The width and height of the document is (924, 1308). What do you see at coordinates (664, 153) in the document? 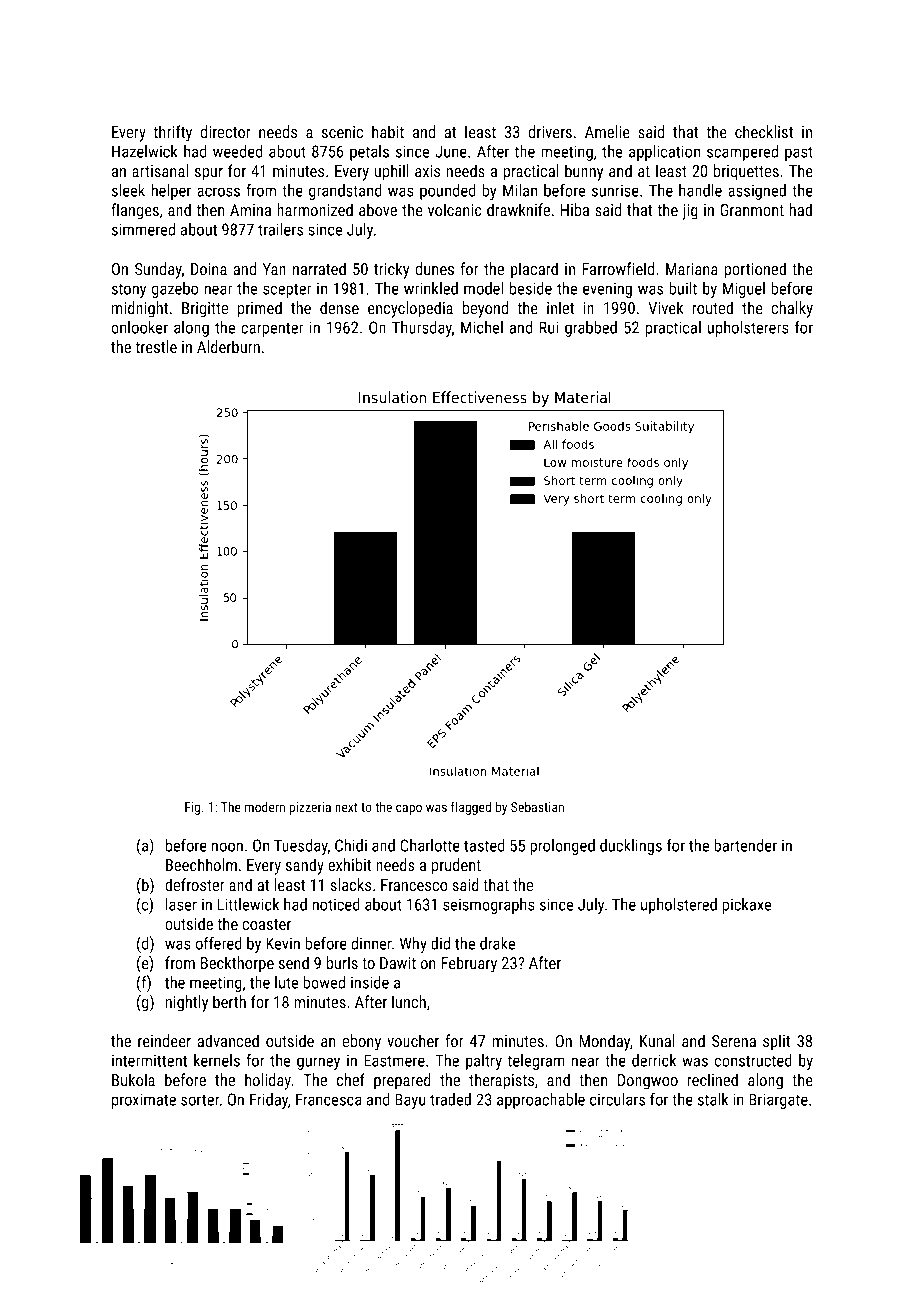
I see `application` at bounding box center [664, 153].
